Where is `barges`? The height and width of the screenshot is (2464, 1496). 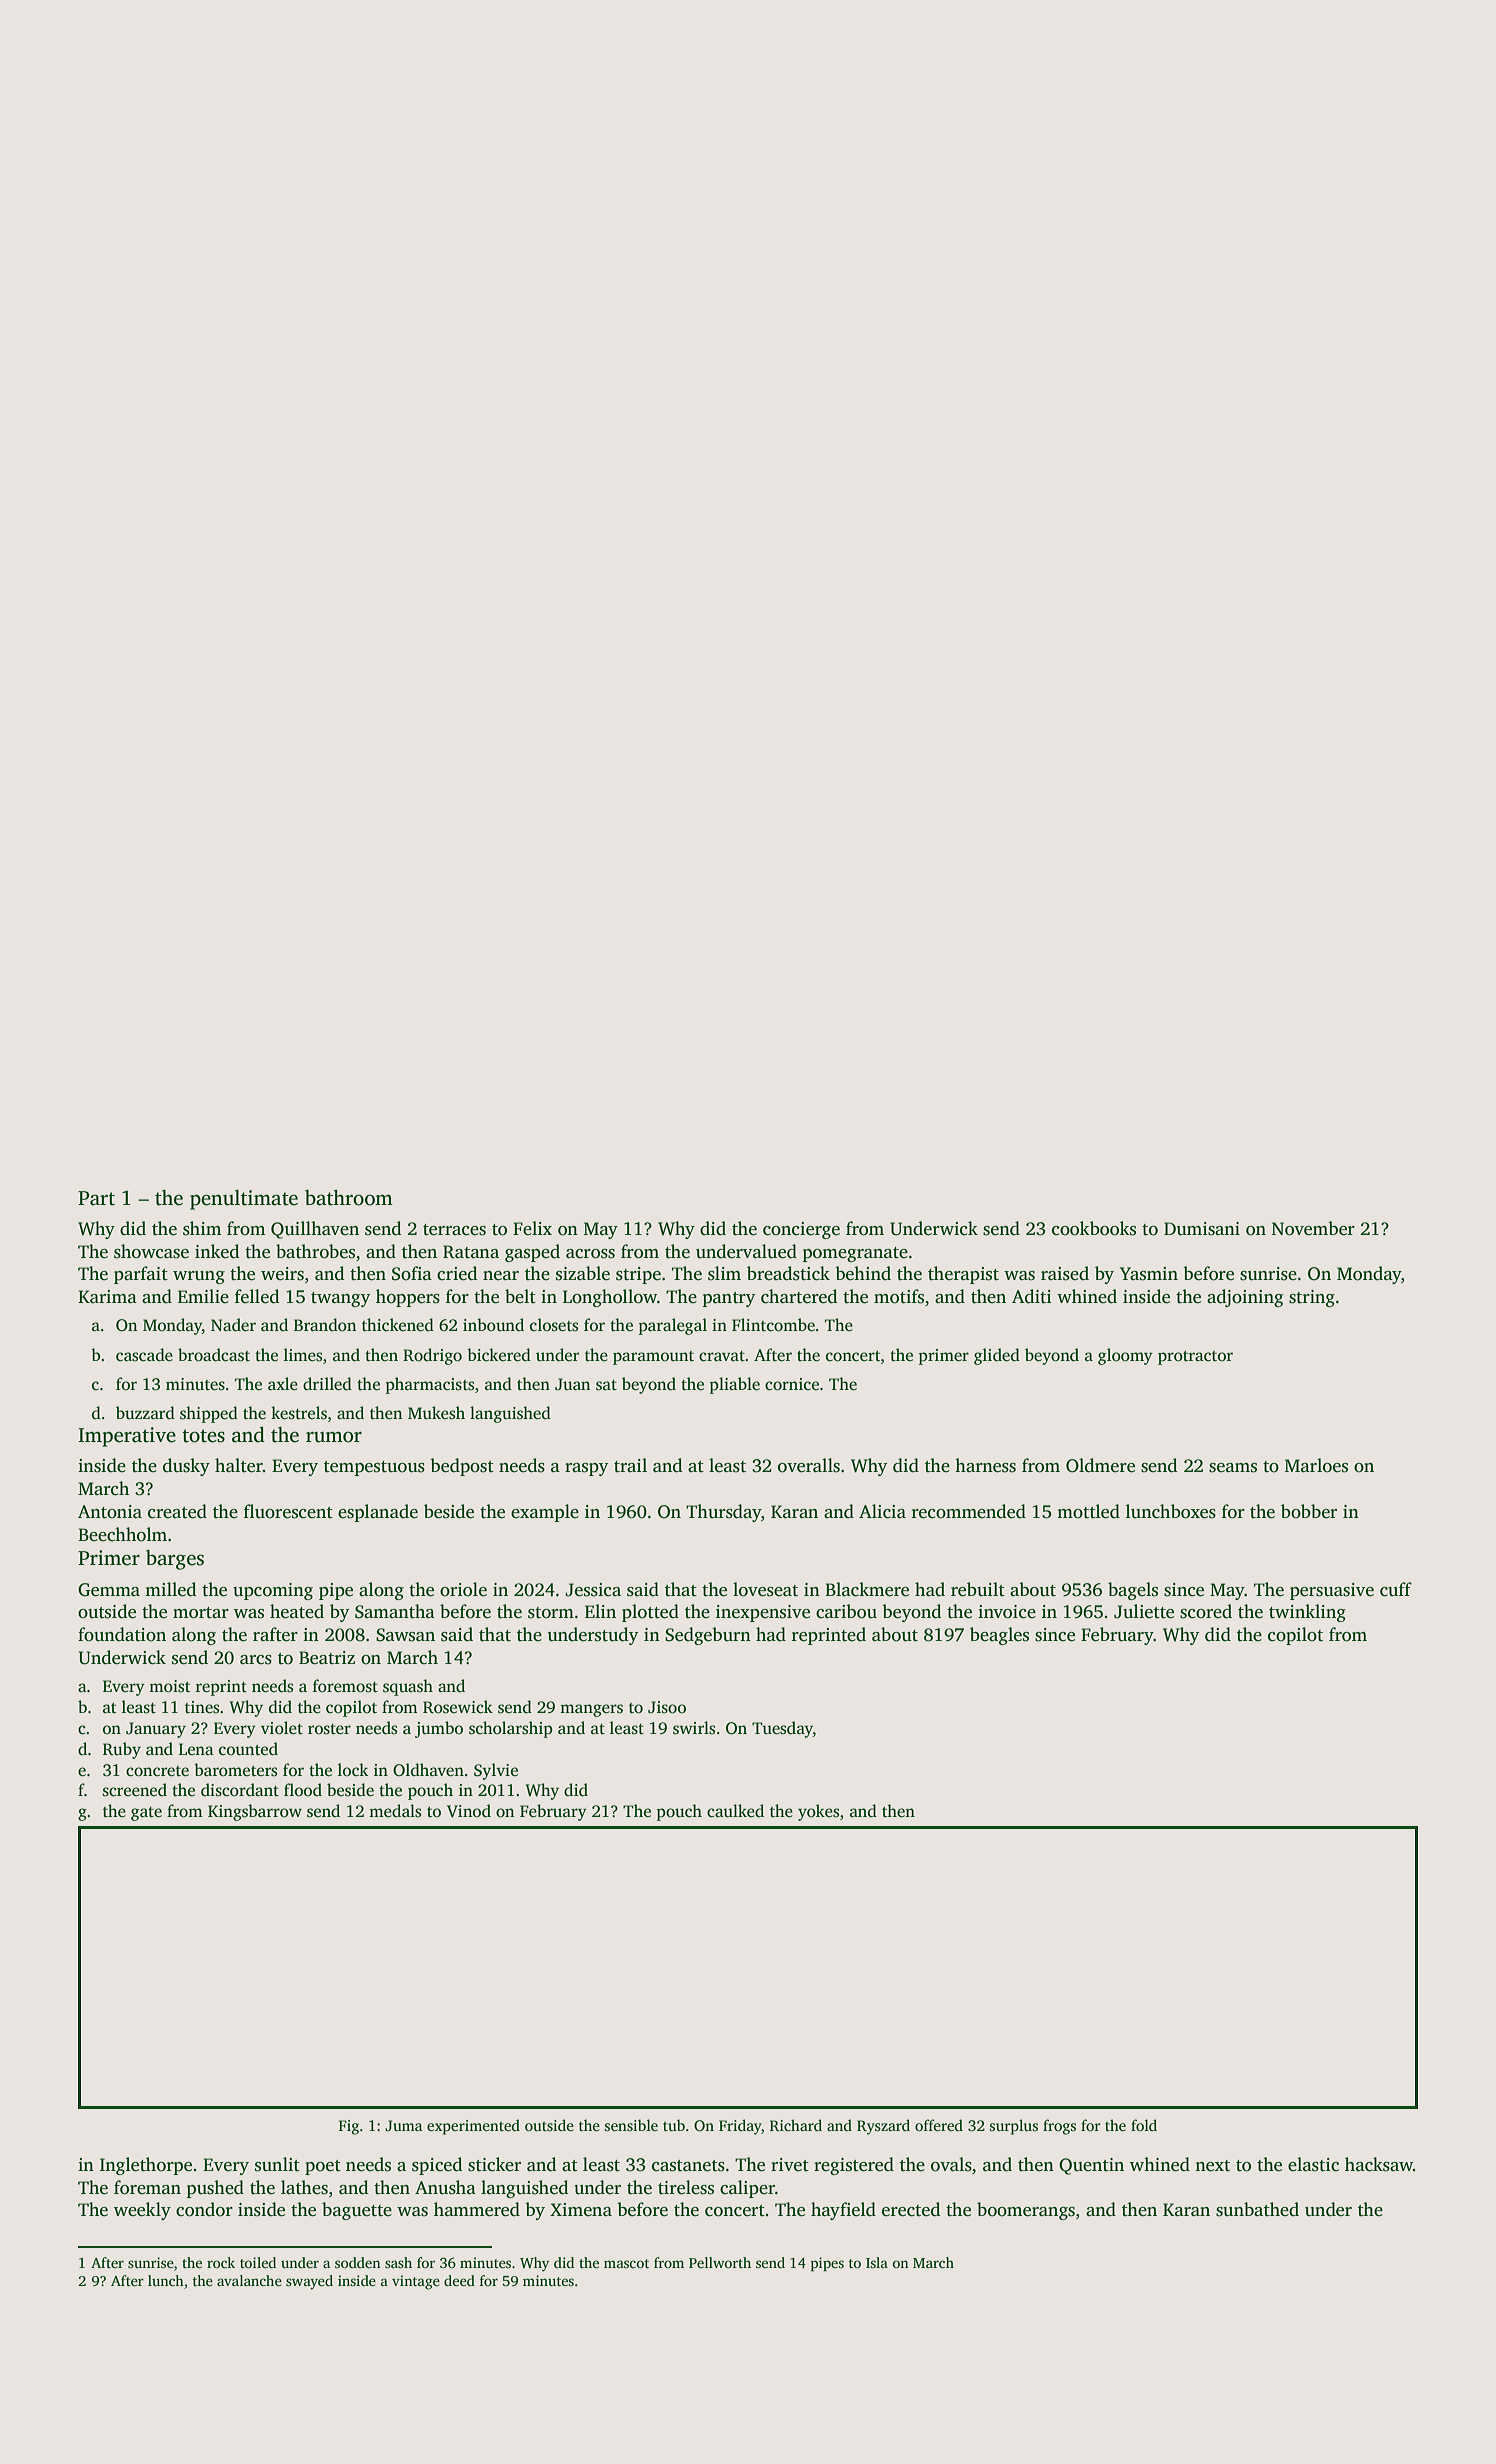
barges is located at coordinates (175, 1560).
